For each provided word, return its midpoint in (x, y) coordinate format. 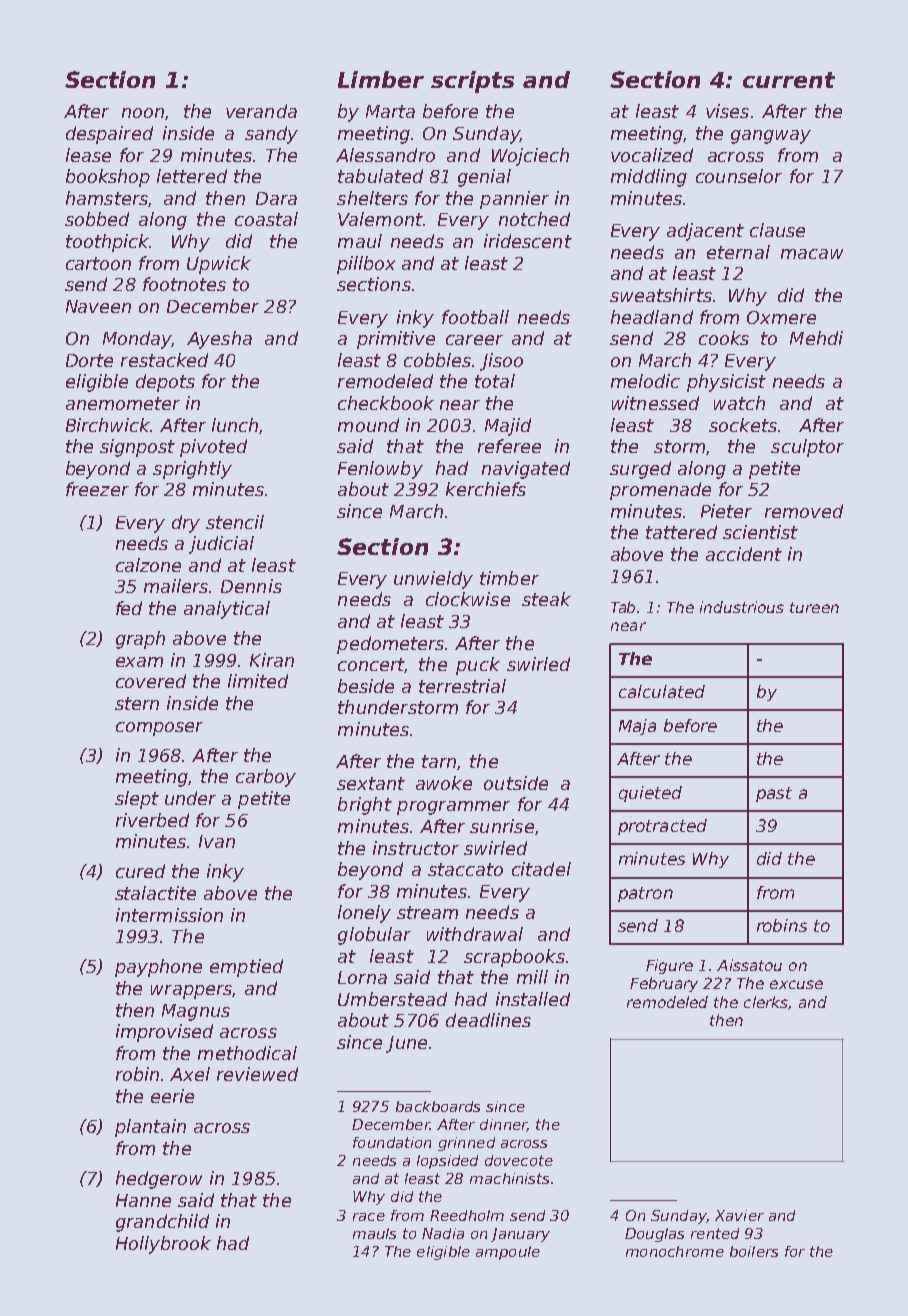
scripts (472, 82)
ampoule (508, 1253)
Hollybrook (163, 1245)
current (789, 80)
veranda (261, 111)
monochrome (675, 1251)
